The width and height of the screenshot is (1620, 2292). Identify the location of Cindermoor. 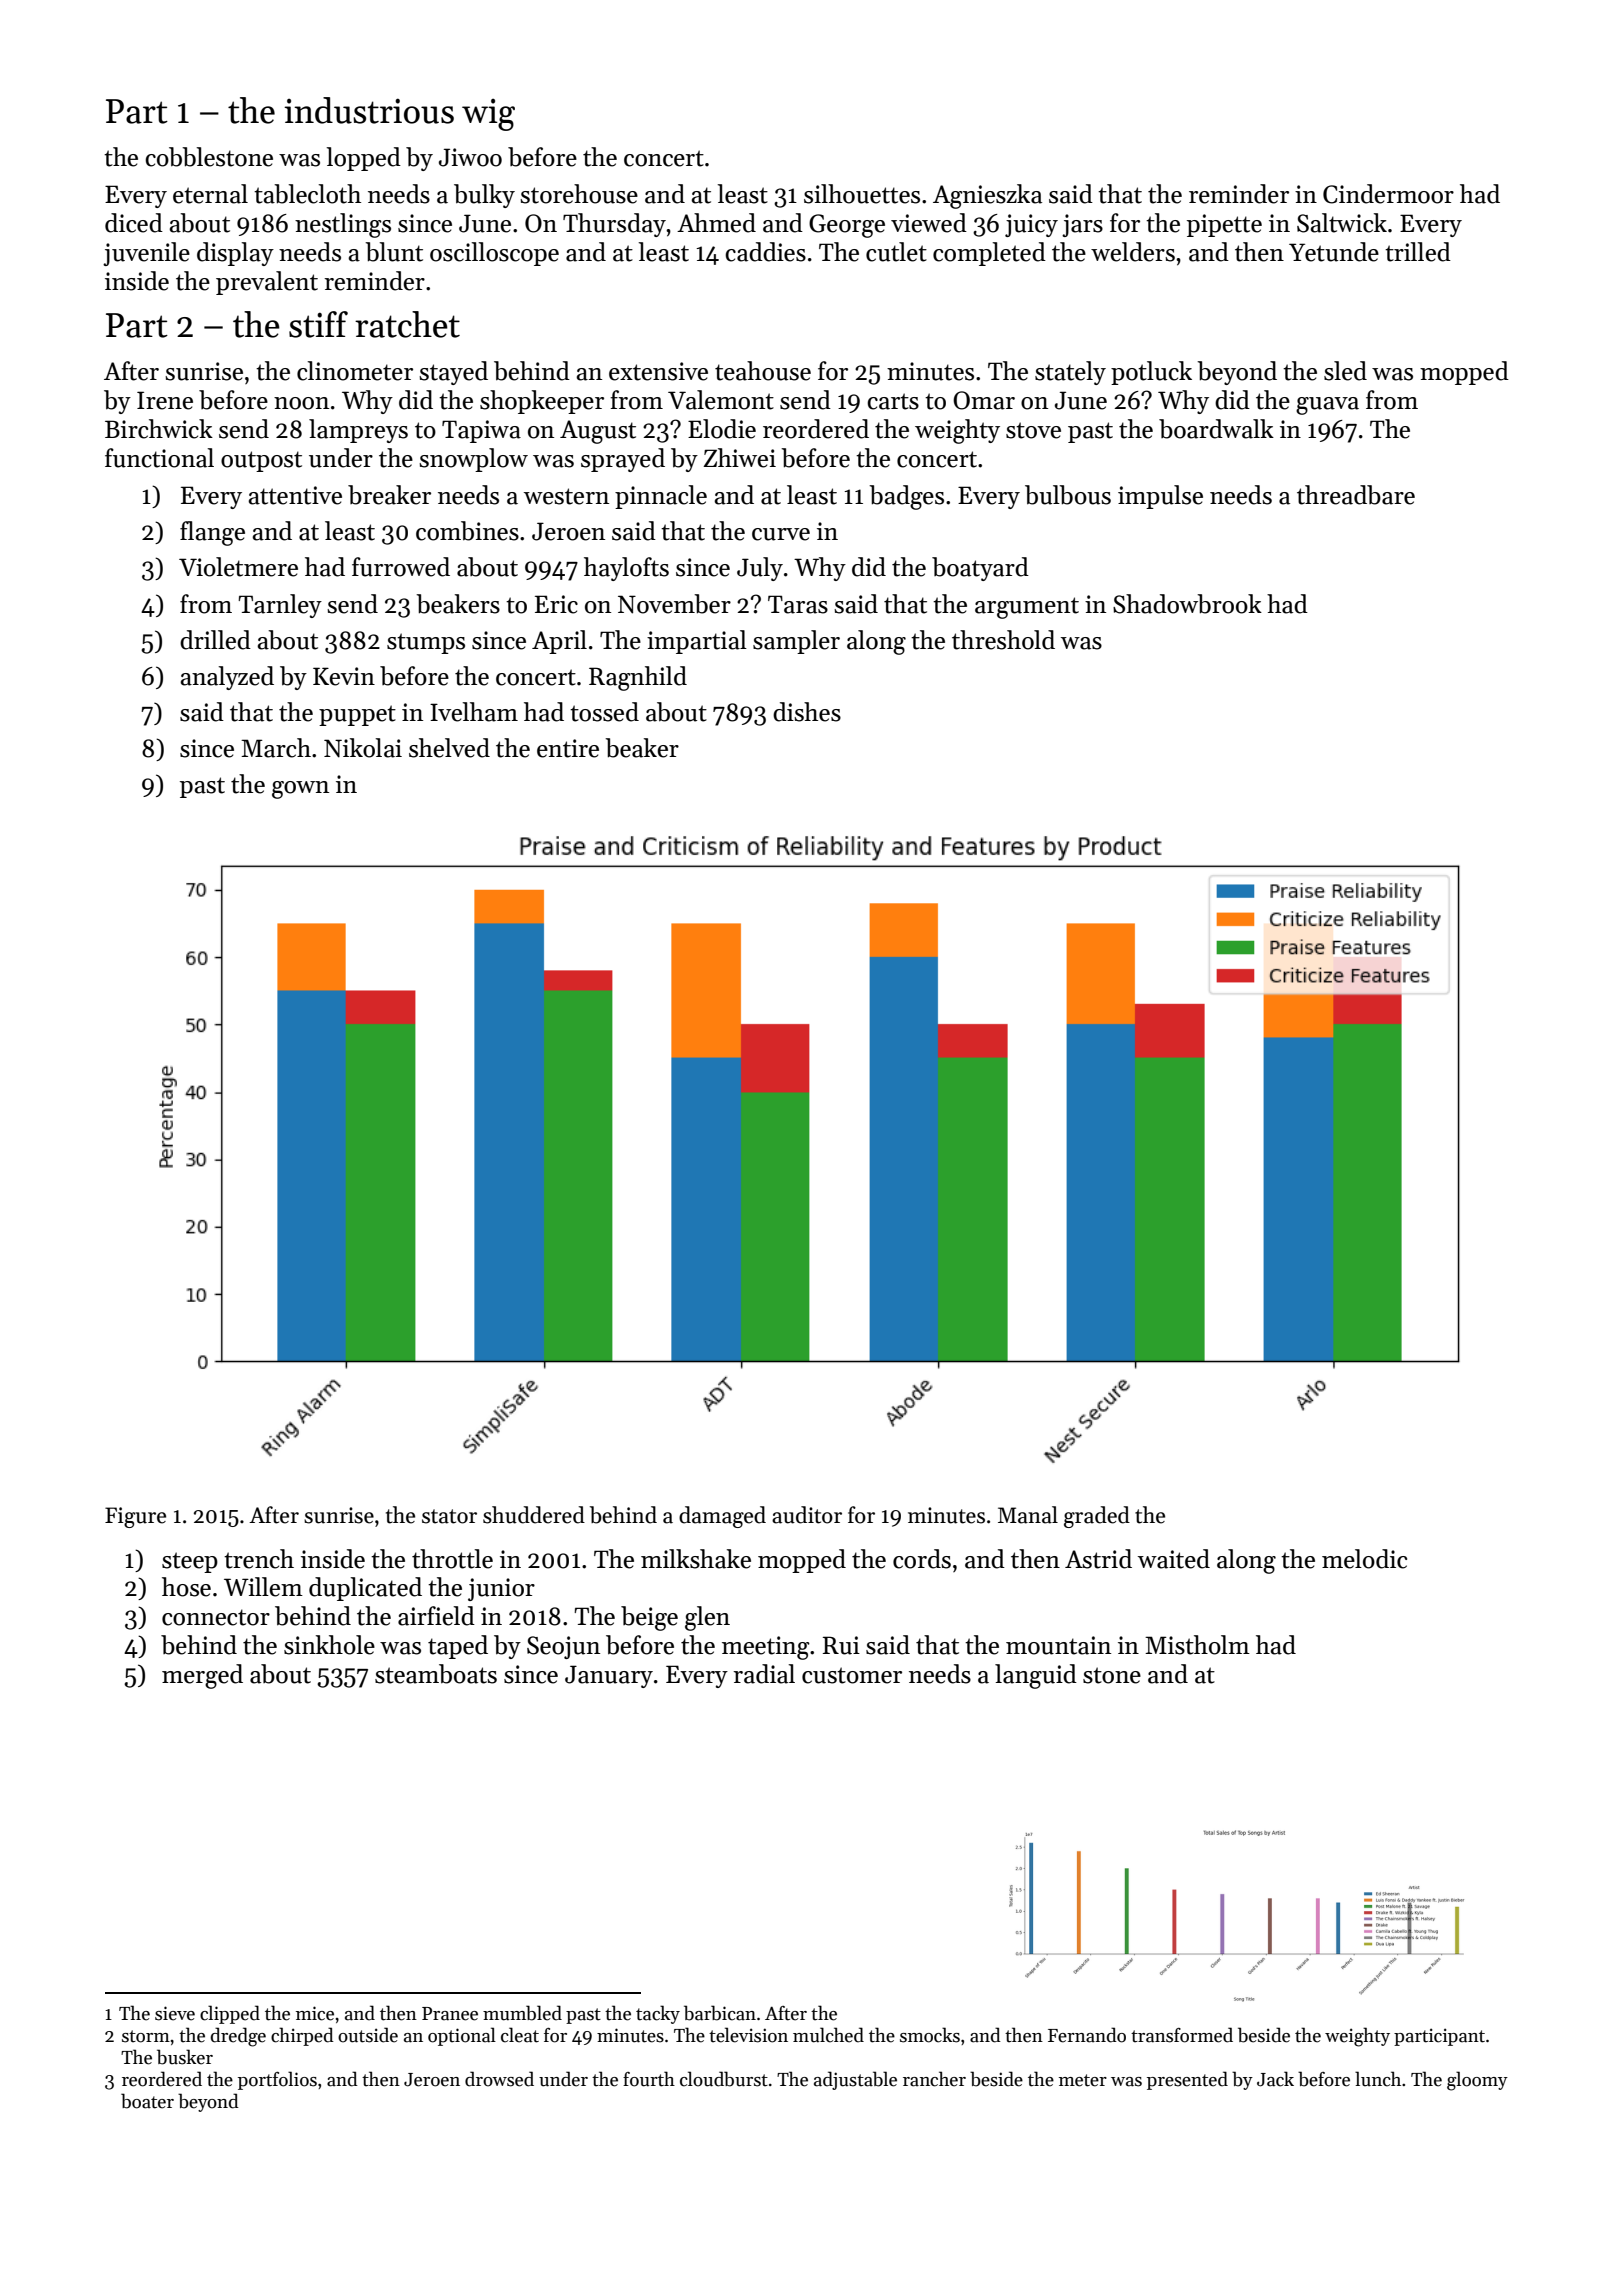
(1388, 194).
